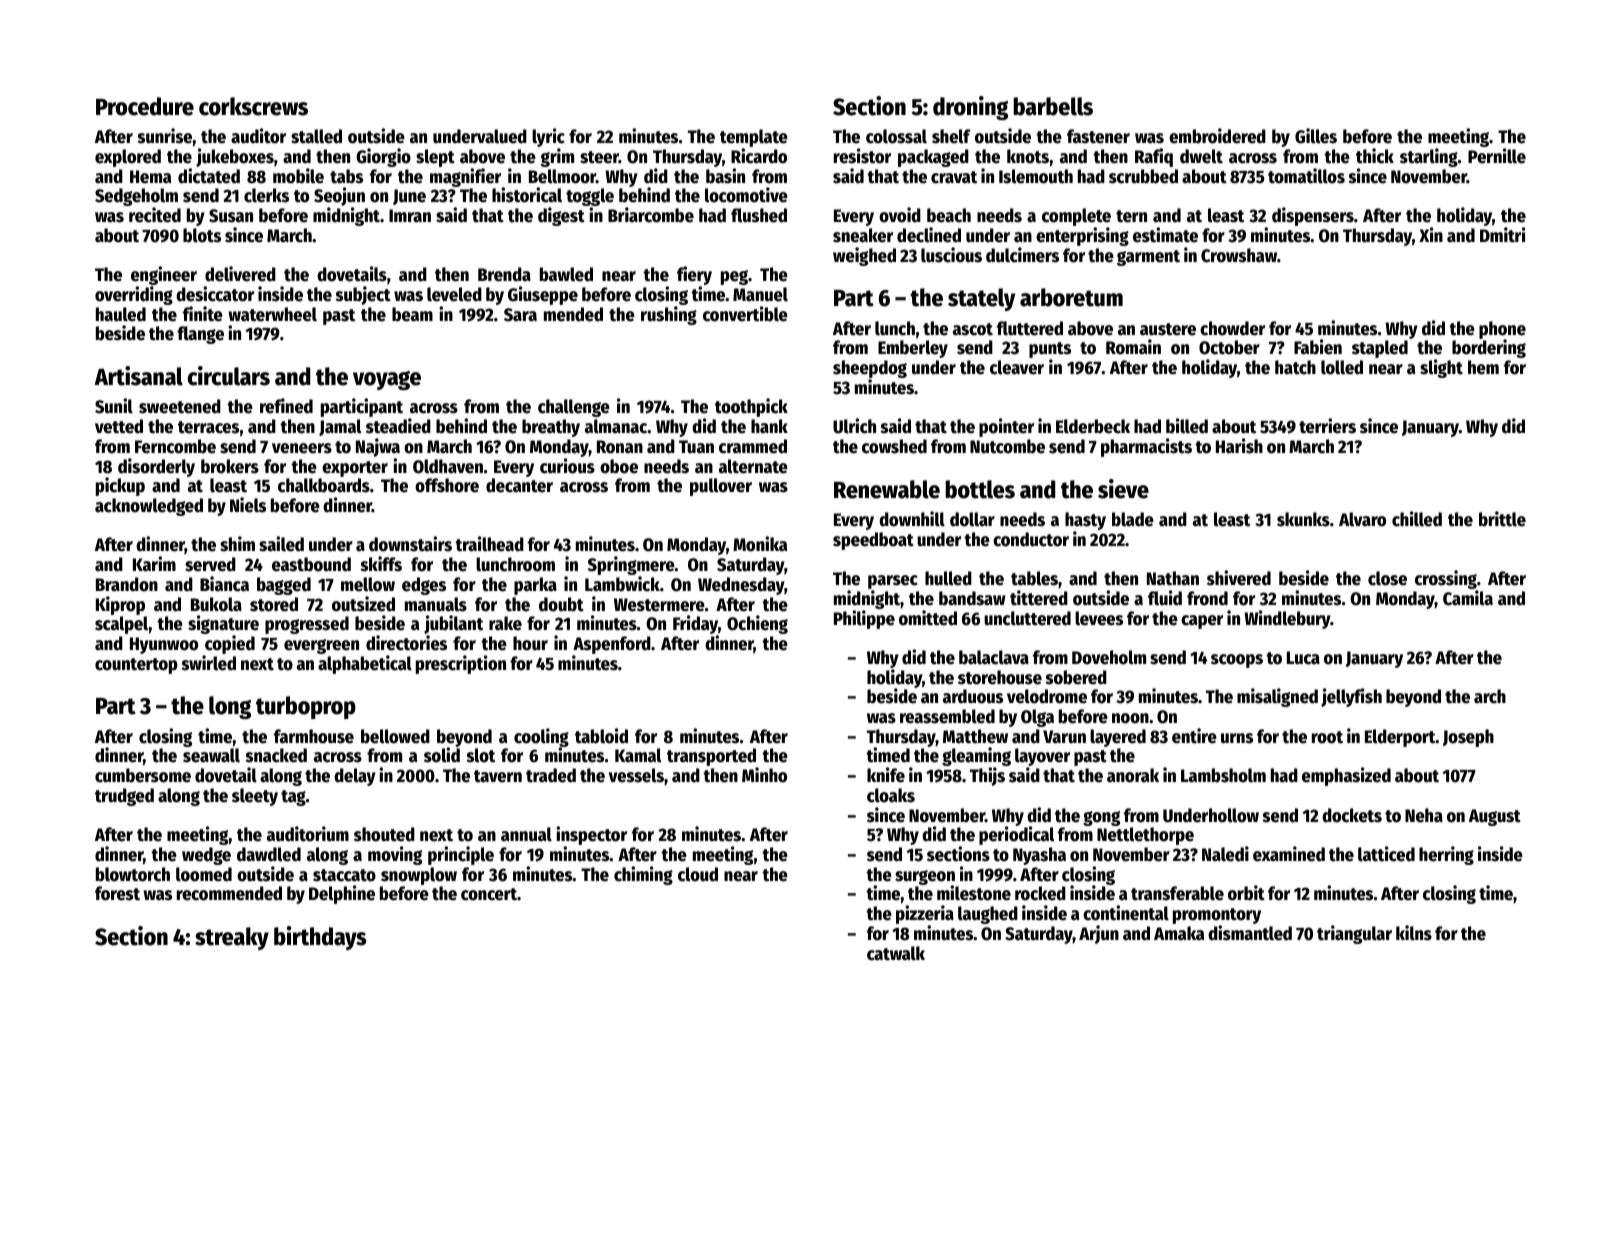  Describe the element at coordinates (1148, 258) in the screenshot. I see `garment` at that location.
